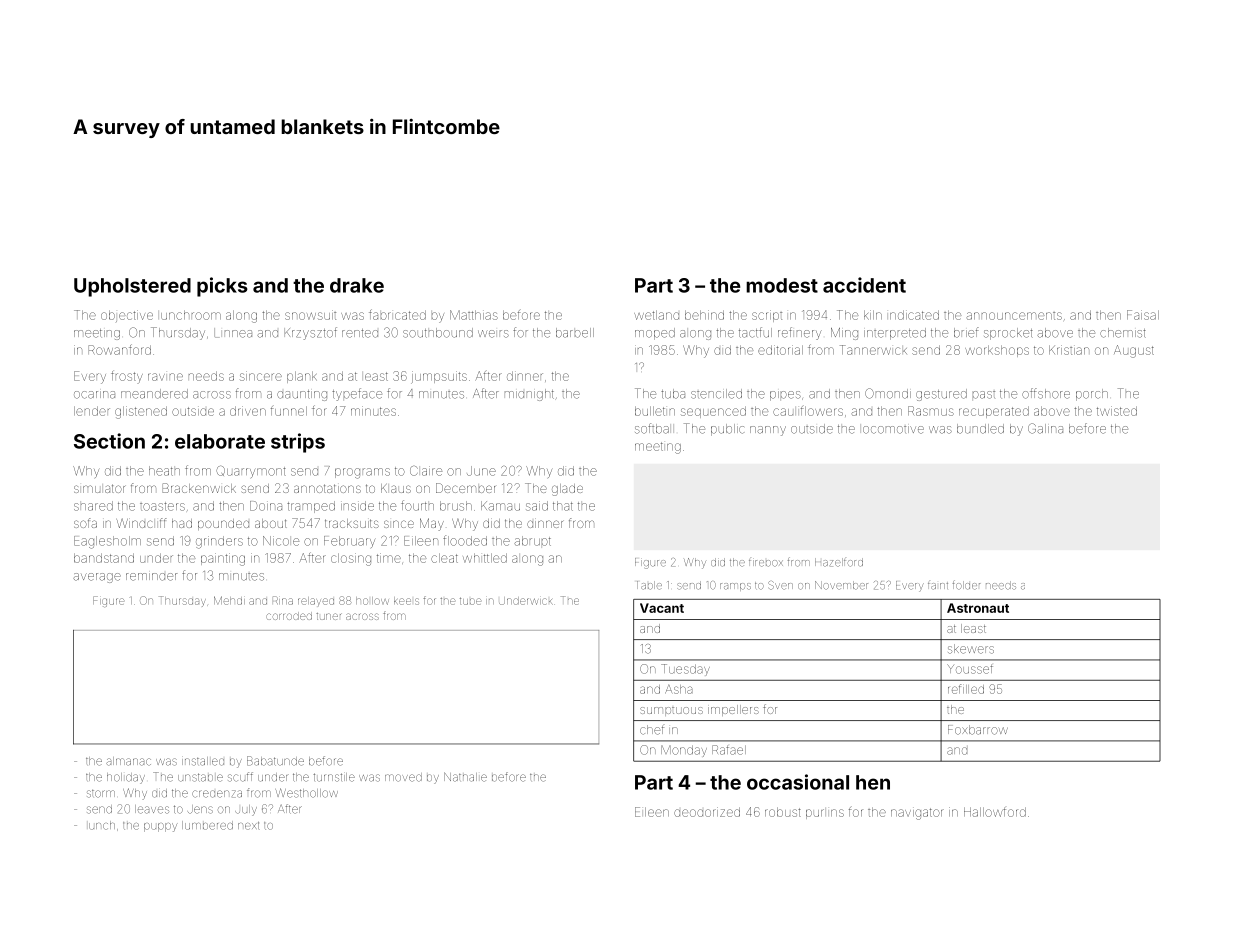  I want to click on Sven, so click(780, 585).
